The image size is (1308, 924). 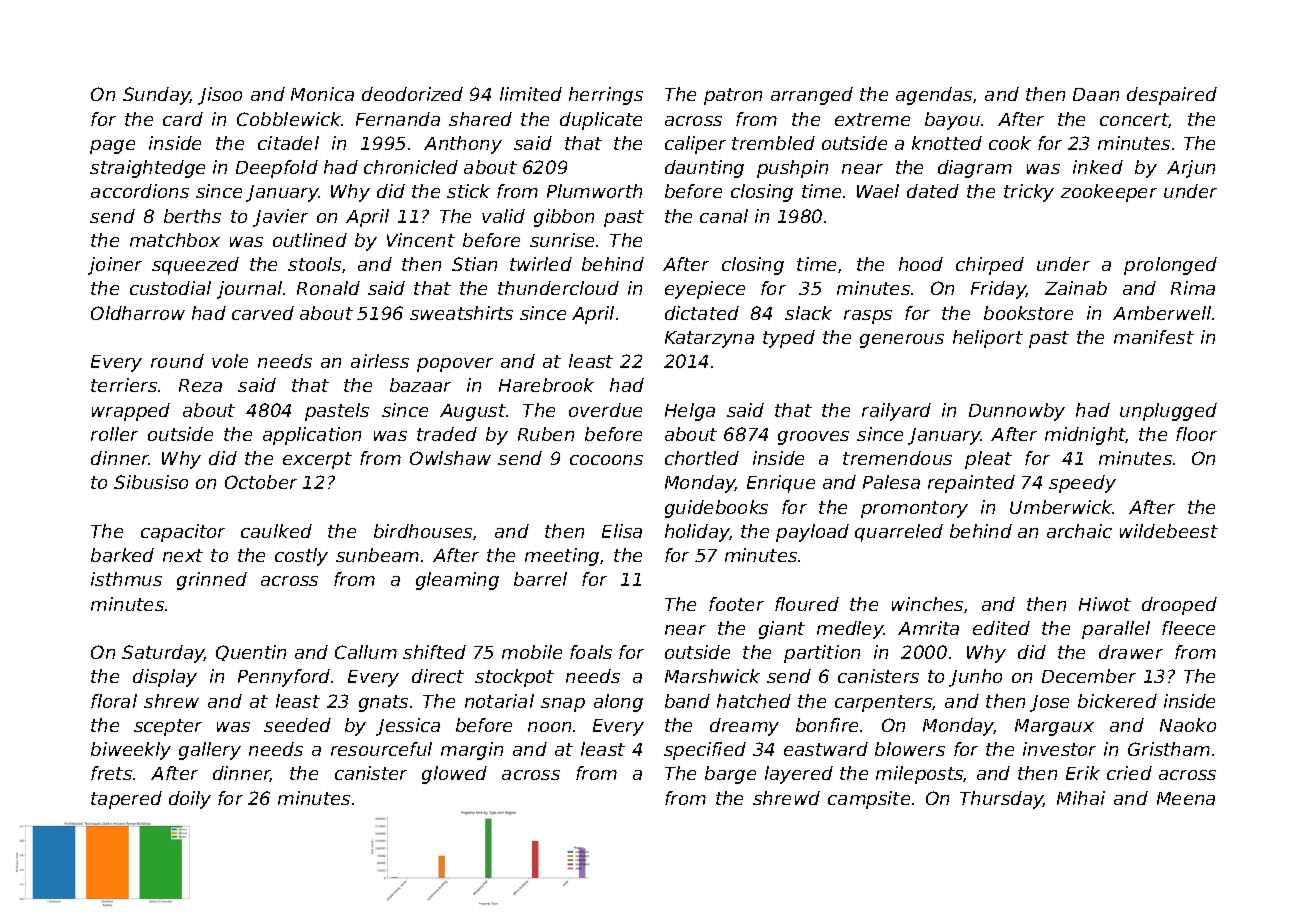 I want to click on campsite, so click(x=869, y=800).
